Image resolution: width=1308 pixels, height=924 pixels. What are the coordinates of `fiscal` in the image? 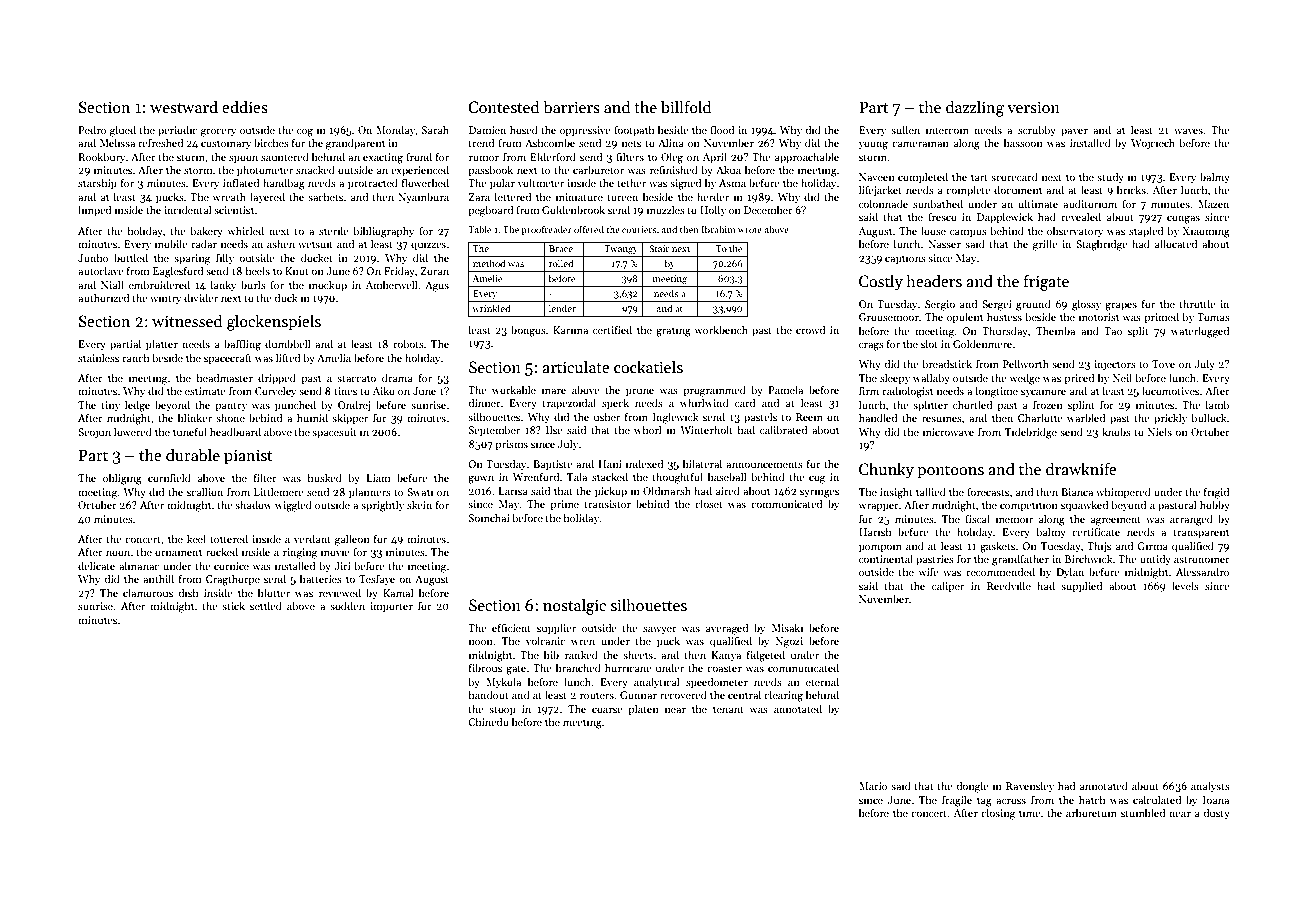 It's located at (977, 518).
